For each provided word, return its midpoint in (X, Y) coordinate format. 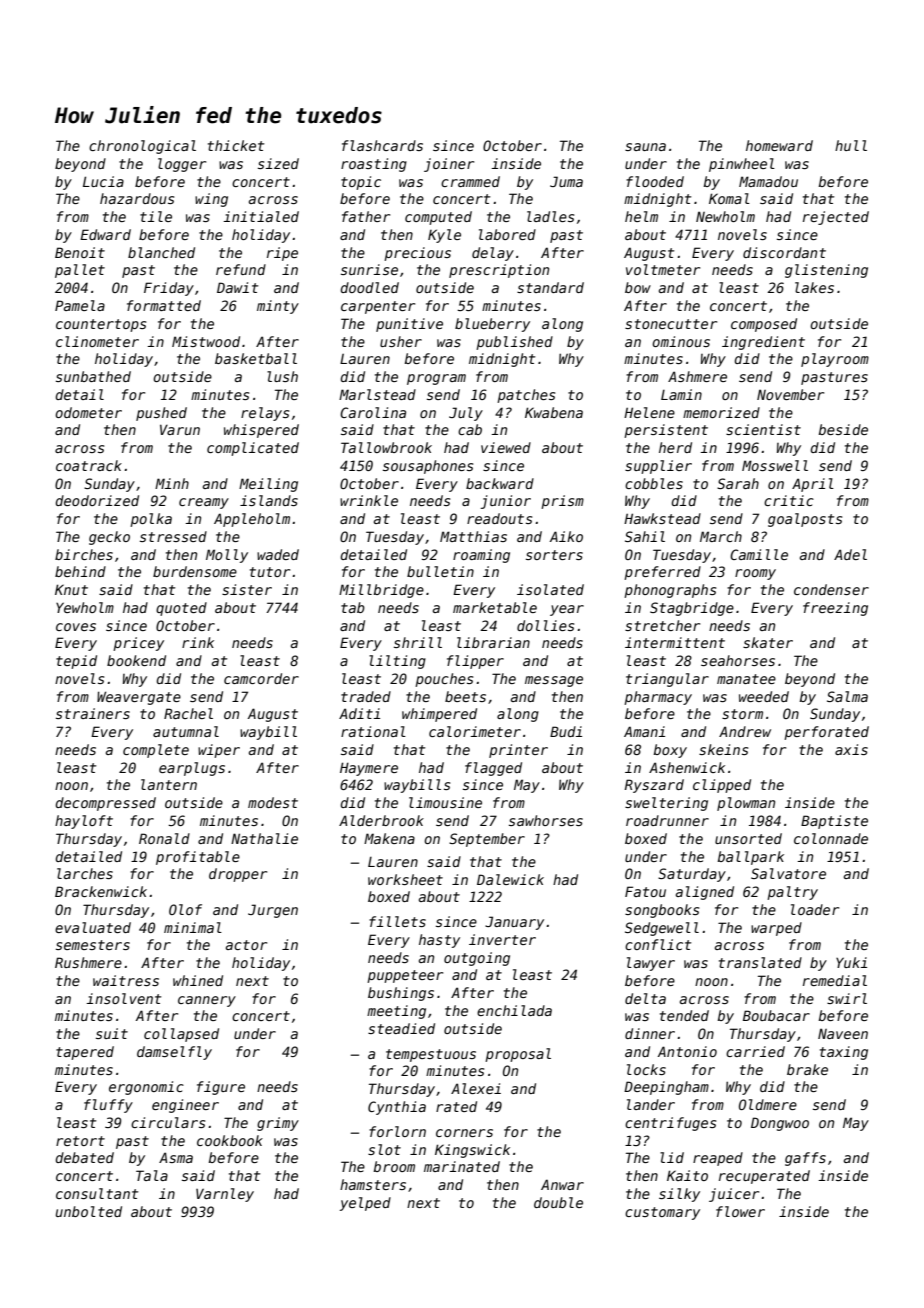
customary (662, 1213)
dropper (238, 875)
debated (84, 1157)
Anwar (562, 1184)
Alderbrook (381, 820)
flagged (493, 769)
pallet (80, 271)
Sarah (738, 483)
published (514, 343)
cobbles (654, 483)
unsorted (748, 838)
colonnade (831, 838)
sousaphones (428, 467)
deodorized (97, 500)
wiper (219, 751)
